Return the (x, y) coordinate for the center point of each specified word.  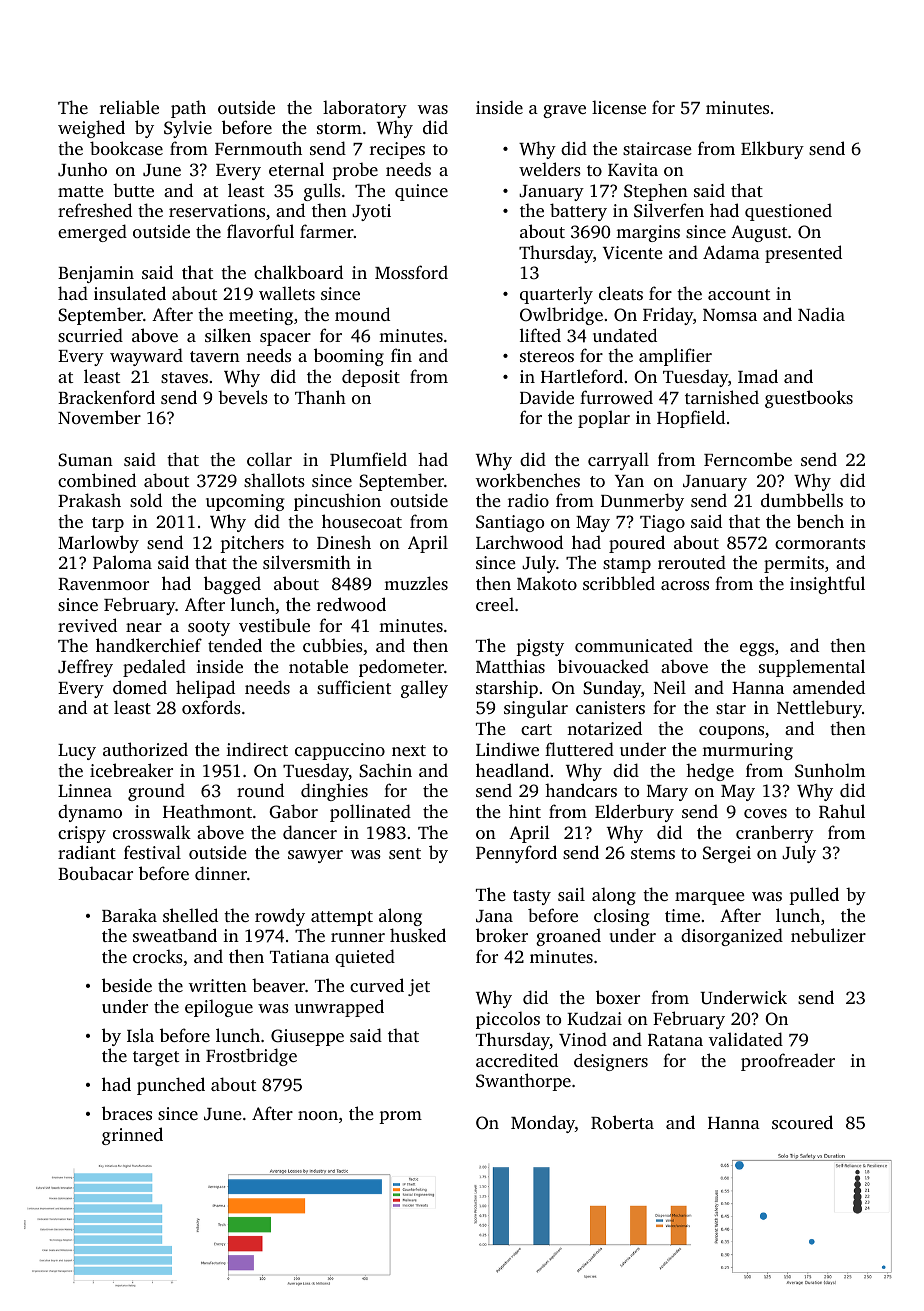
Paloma (122, 562)
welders (550, 169)
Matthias (510, 666)
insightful (827, 585)
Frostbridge (251, 1057)
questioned (788, 212)
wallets (287, 293)
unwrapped (339, 1008)
